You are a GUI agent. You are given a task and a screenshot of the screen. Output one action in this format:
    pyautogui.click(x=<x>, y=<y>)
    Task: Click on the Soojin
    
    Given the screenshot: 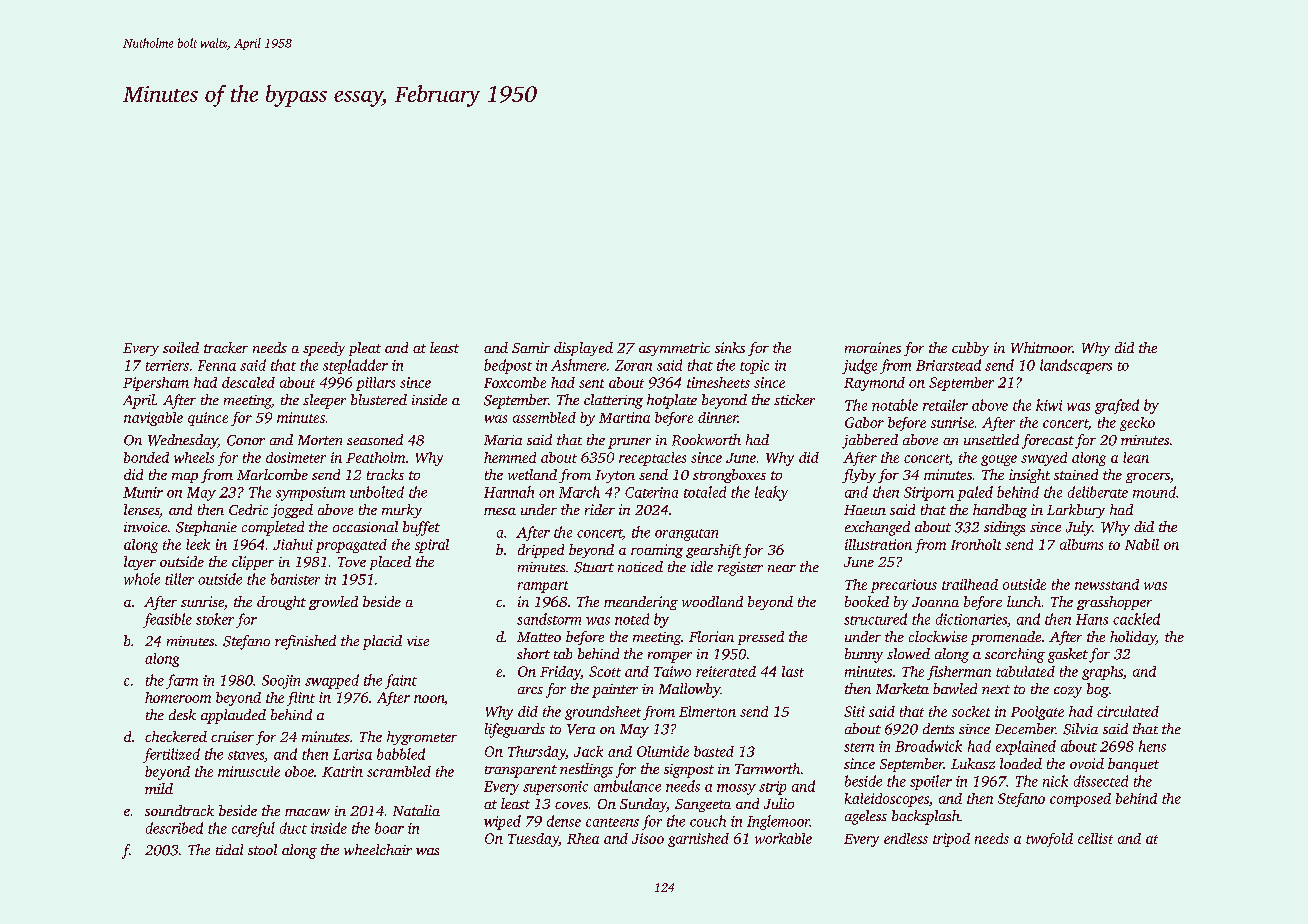 What is the action you would take?
    pyautogui.click(x=281, y=682)
